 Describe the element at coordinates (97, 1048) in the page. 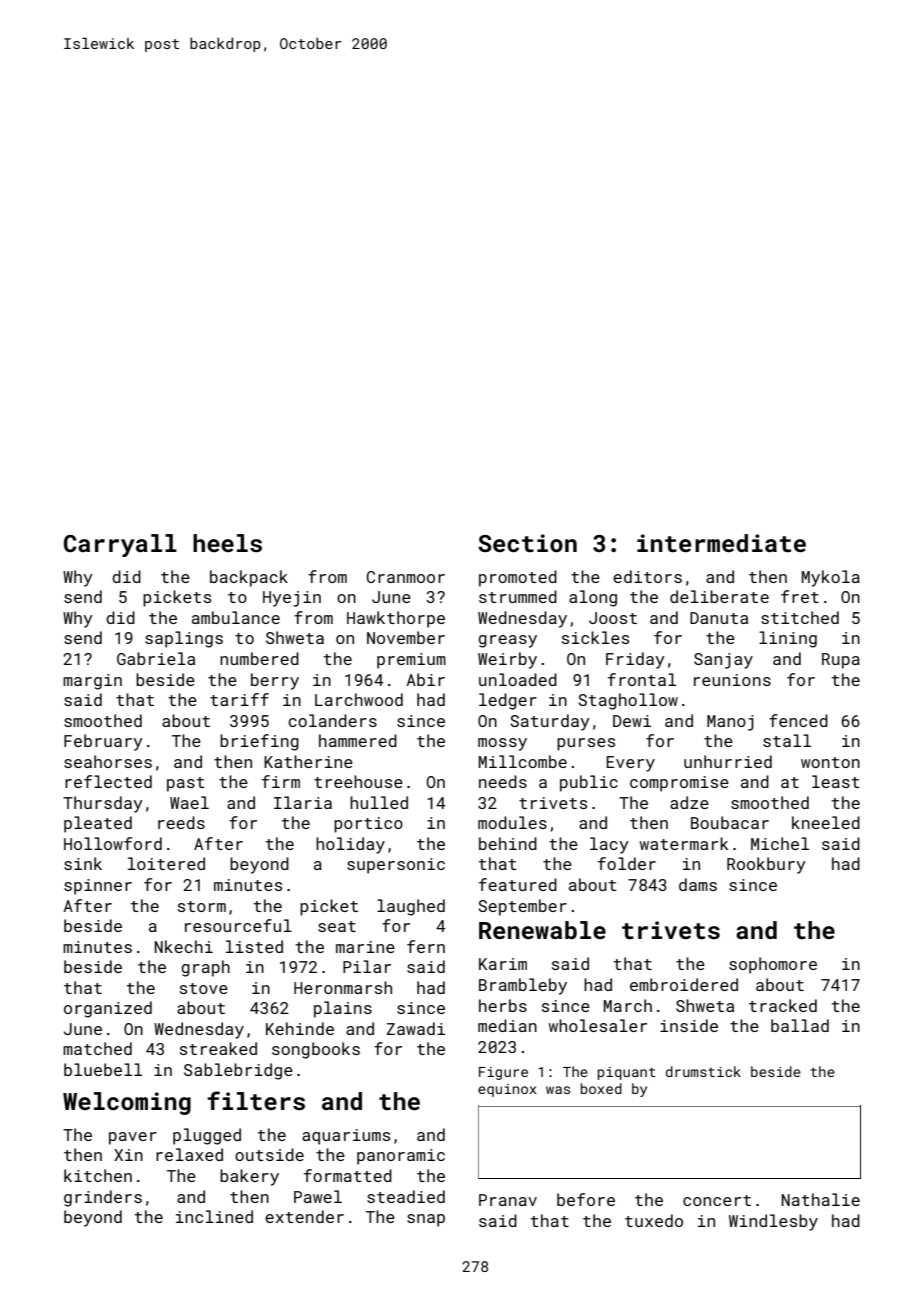

I see `matched` at that location.
